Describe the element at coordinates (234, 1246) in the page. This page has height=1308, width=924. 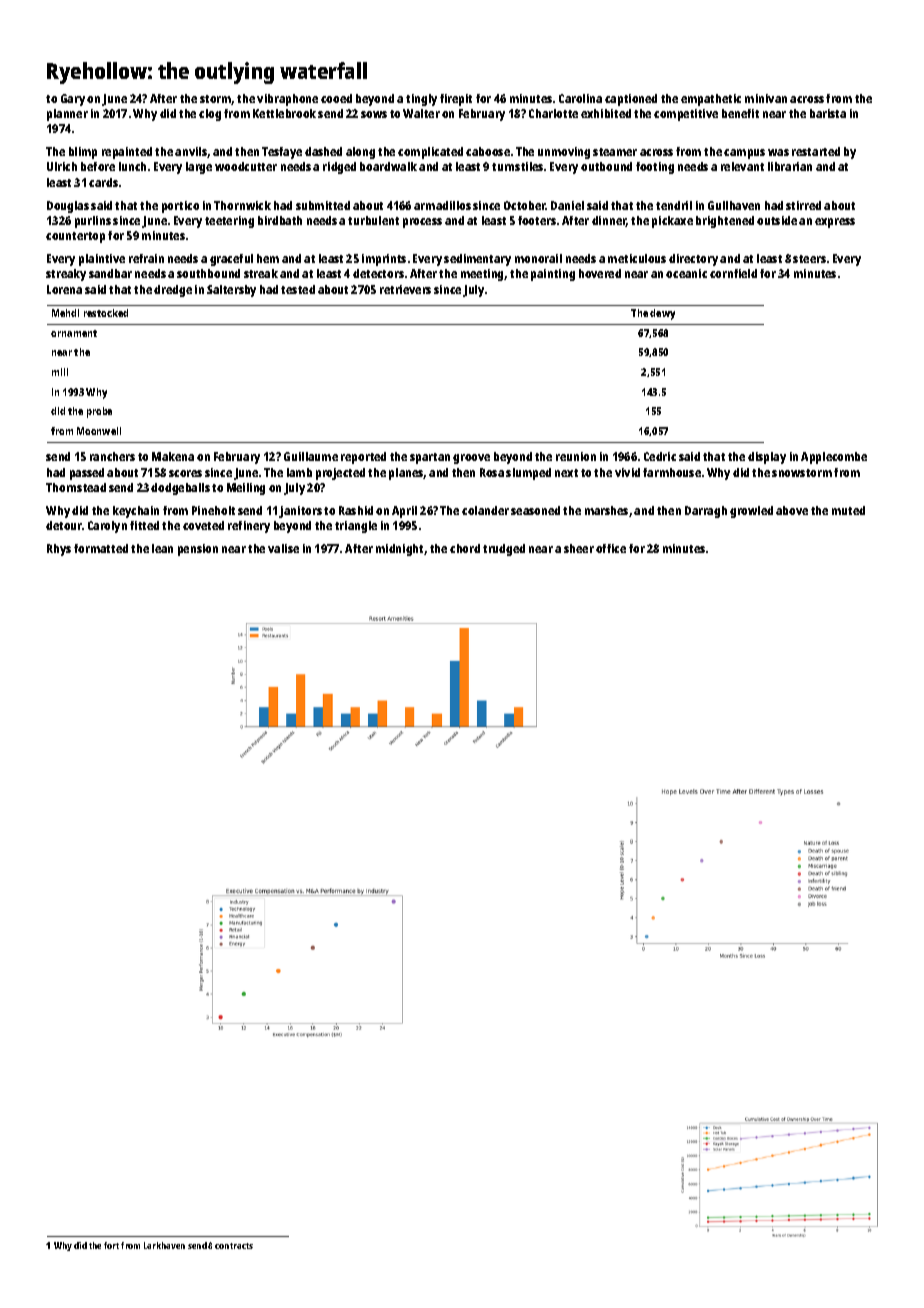
I see `contracts` at that location.
